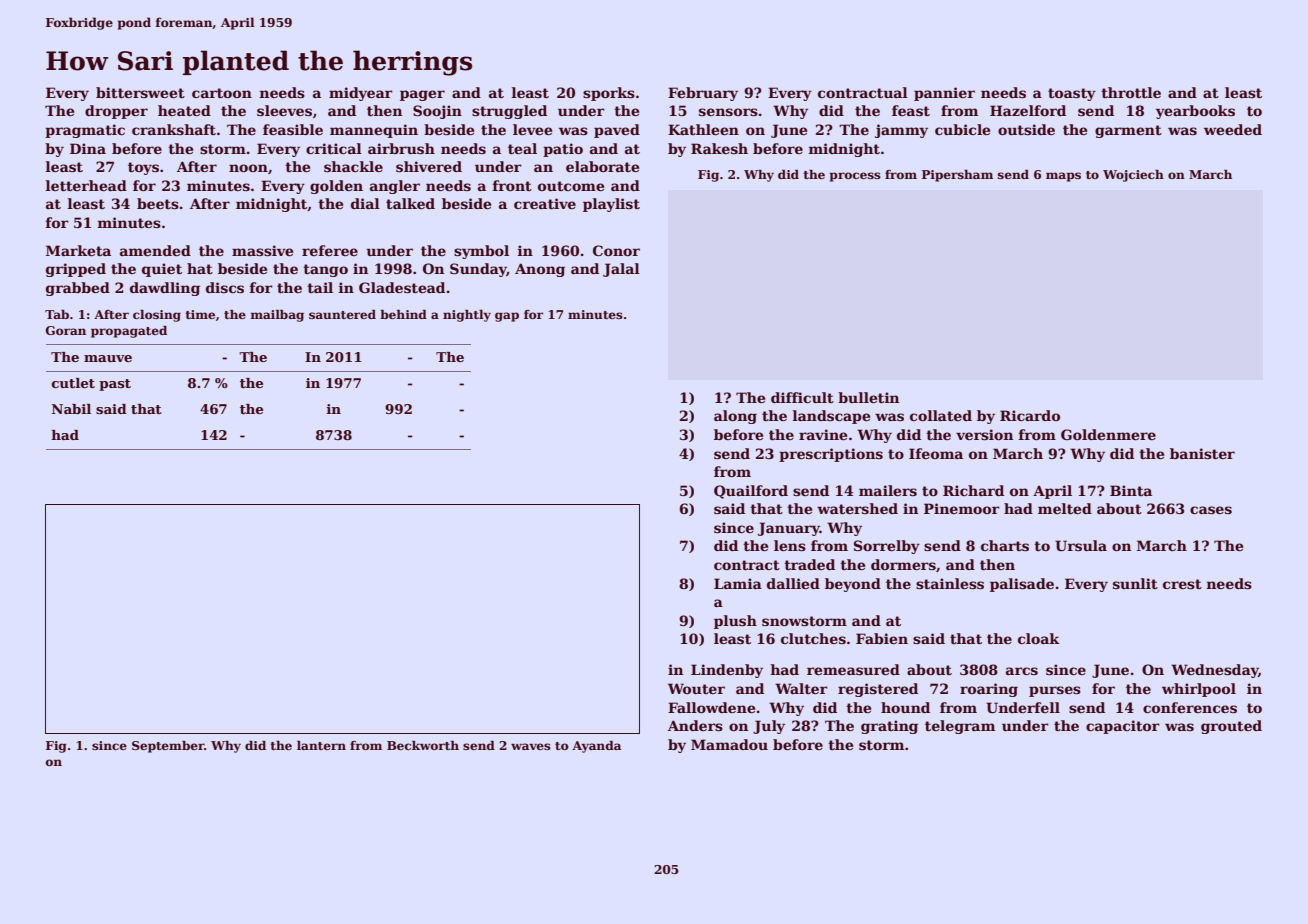  Describe the element at coordinates (342, 314) in the page. I see `sauntered` at that location.
